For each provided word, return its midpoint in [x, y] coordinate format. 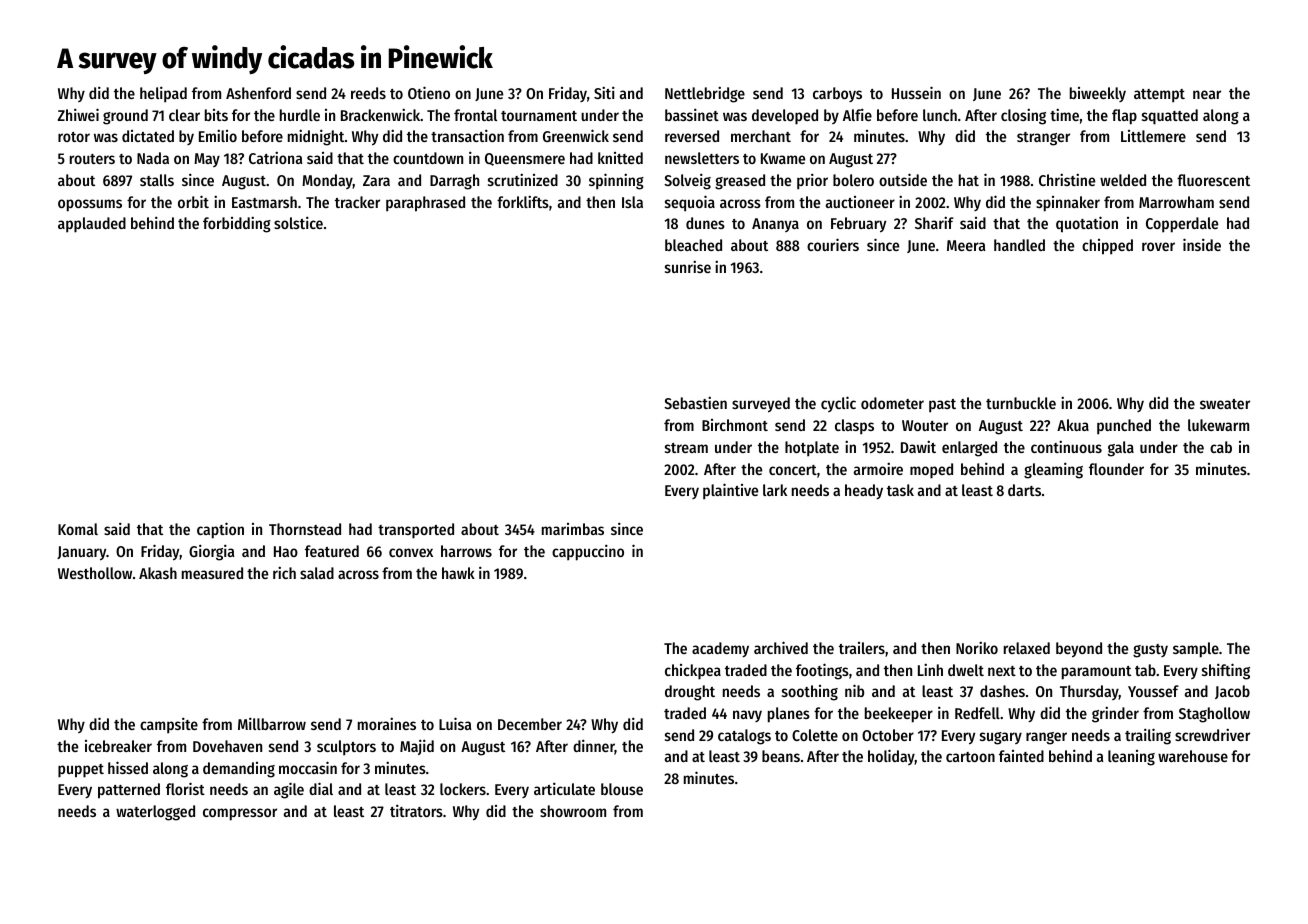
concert [793, 470]
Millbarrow [272, 723]
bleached [693, 245]
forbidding [237, 224]
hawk [458, 573]
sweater [1225, 404]
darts [1024, 490]
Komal [78, 529]
